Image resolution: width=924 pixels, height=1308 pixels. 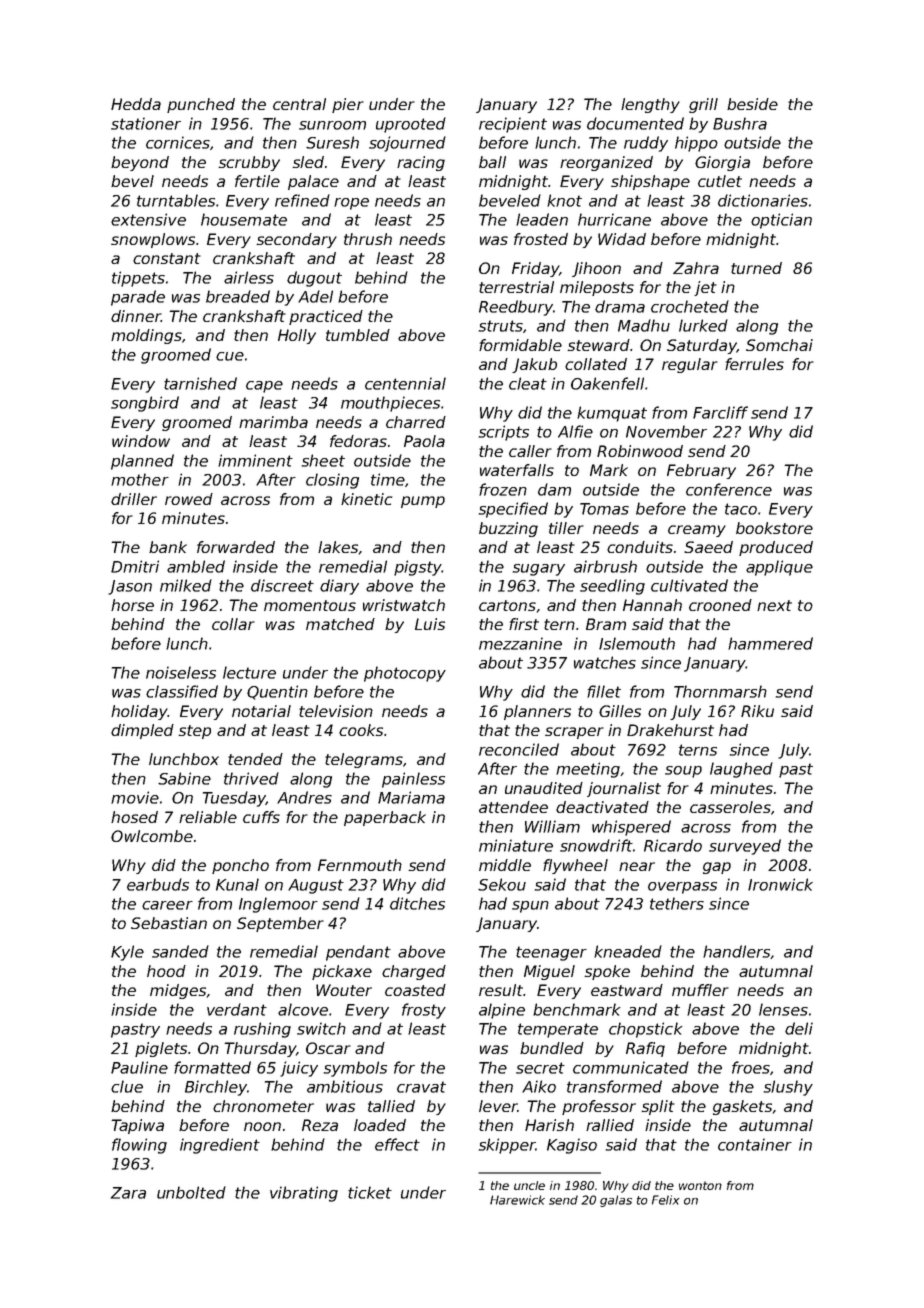 I want to click on beside, so click(x=752, y=104).
